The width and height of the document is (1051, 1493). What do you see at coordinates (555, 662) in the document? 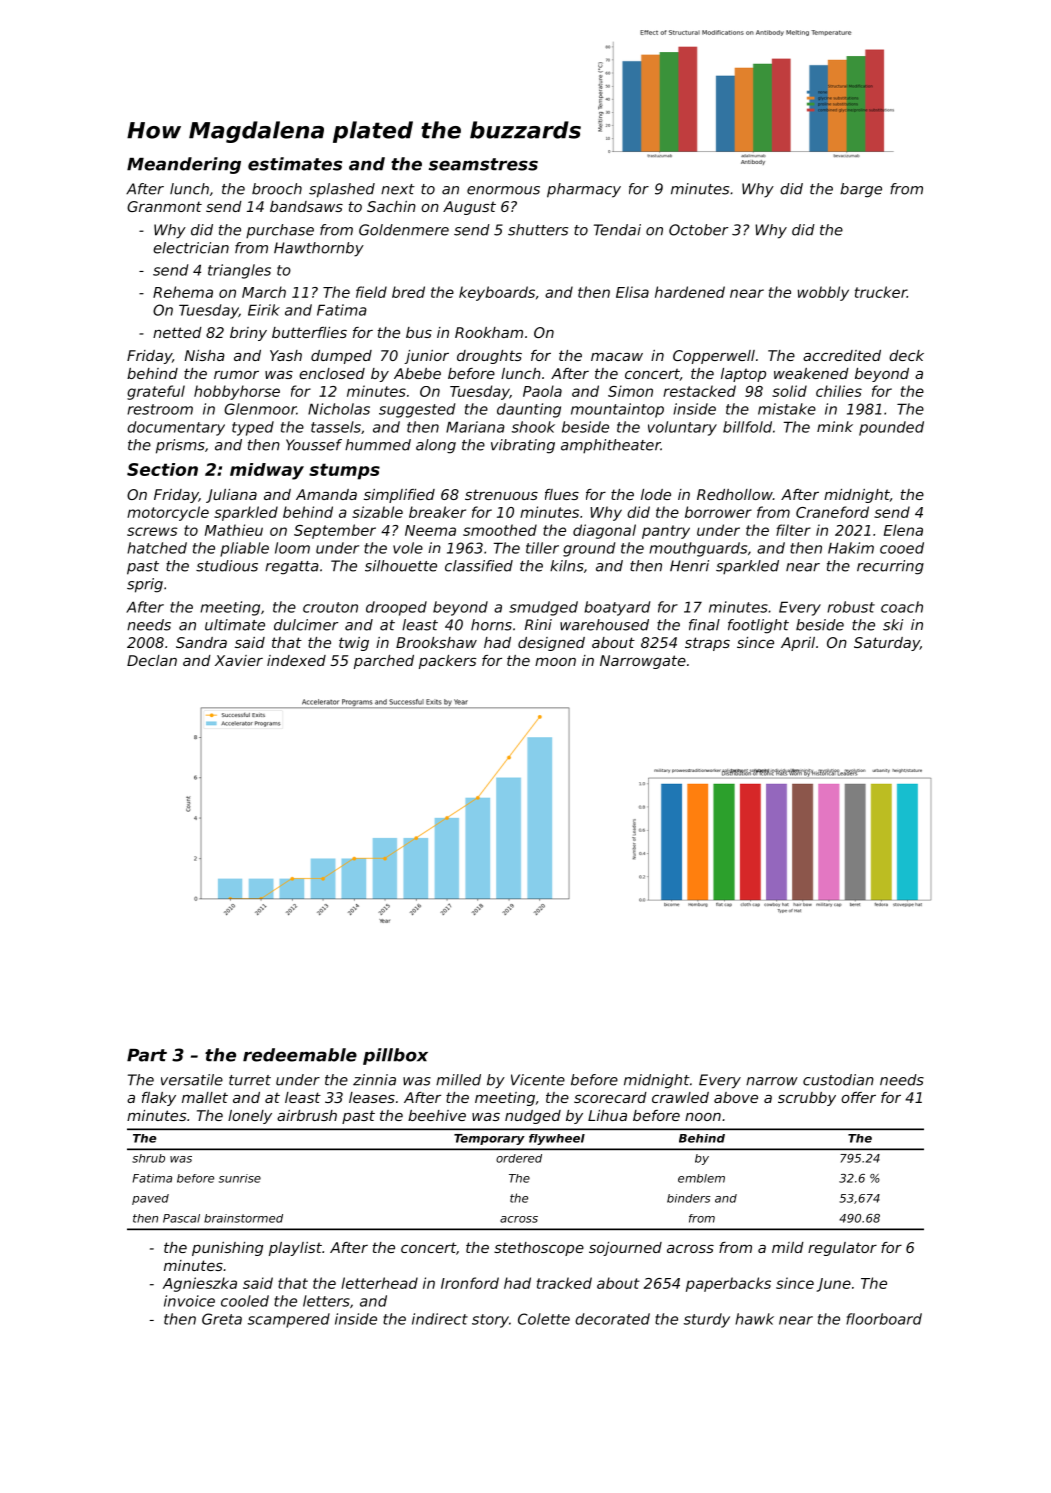
I see `moon` at bounding box center [555, 662].
